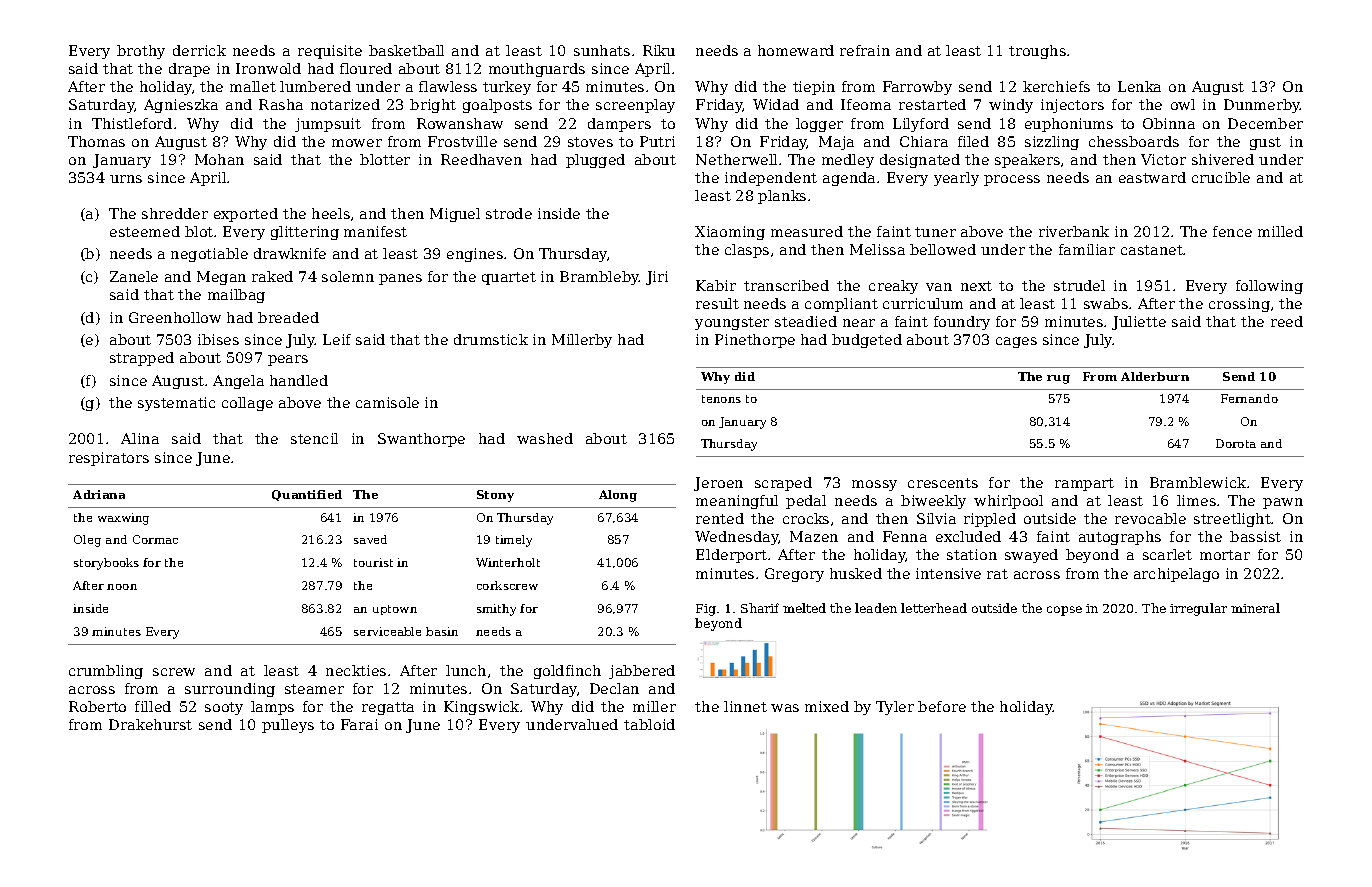 Image resolution: width=1372 pixels, height=887 pixels. I want to click on Tyler, so click(895, 708).
